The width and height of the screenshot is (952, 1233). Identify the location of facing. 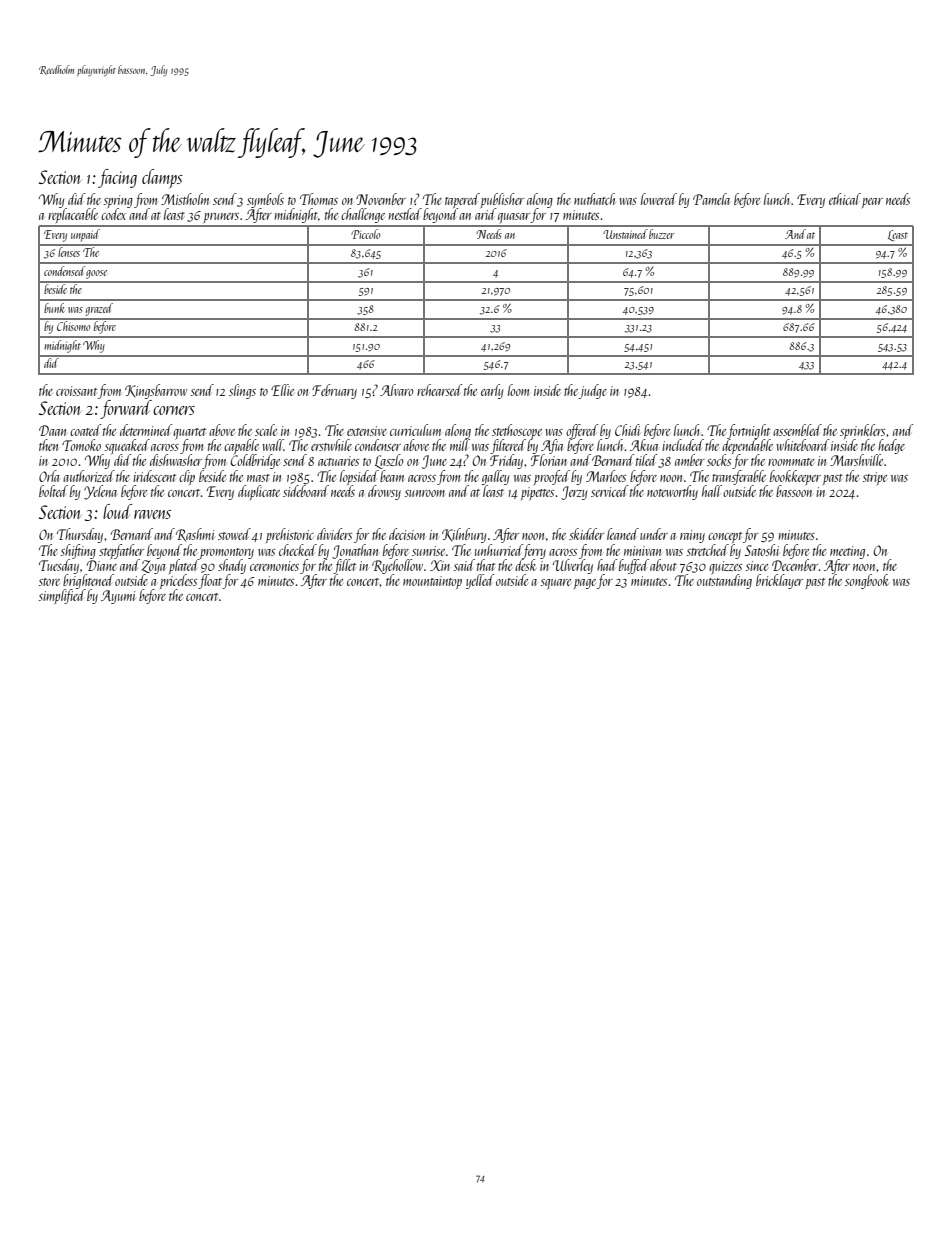
(117, 178).
